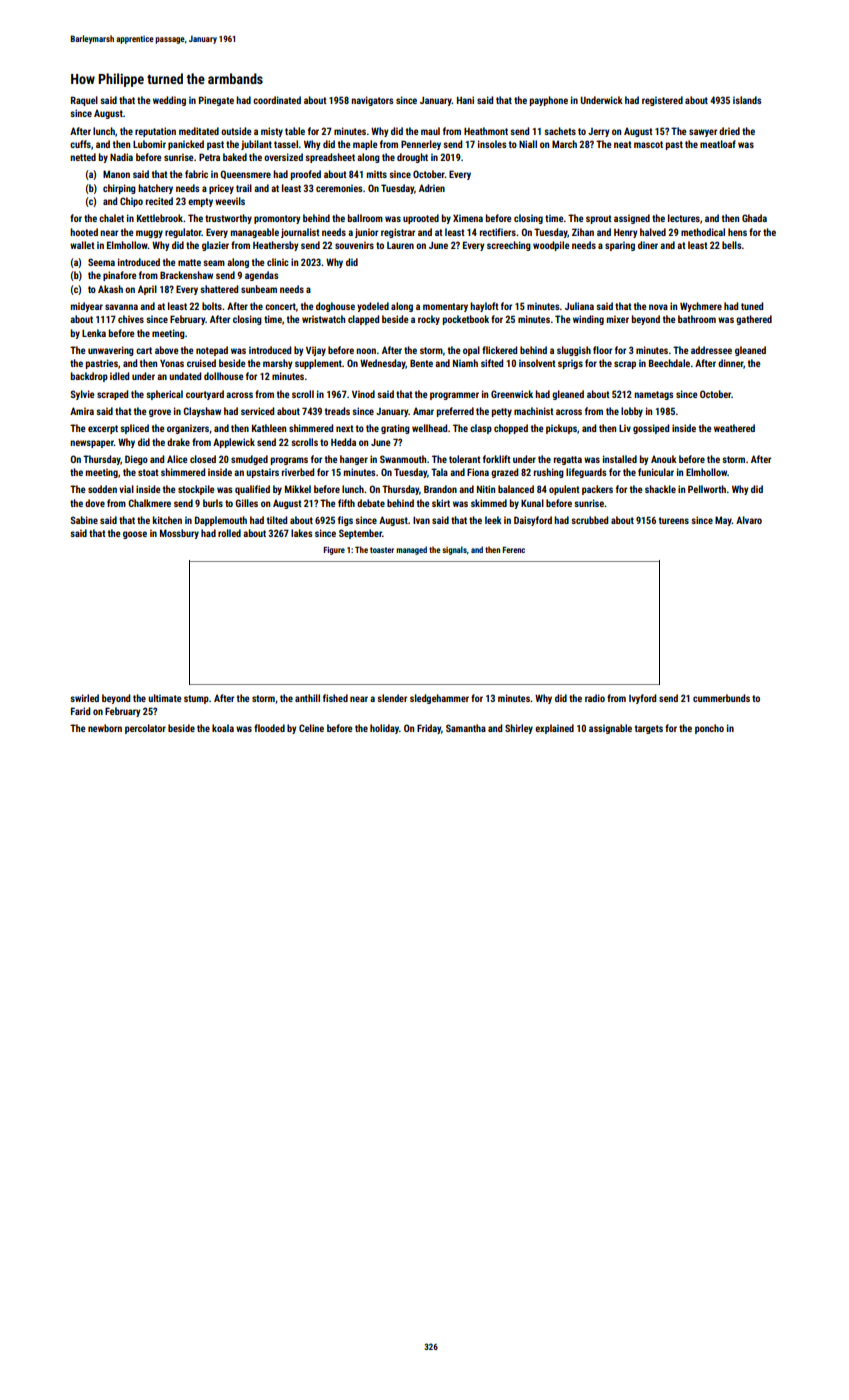 The width and height of the screenshot is (849, 1400). I want to click on Shirley, so click(519, 729).
